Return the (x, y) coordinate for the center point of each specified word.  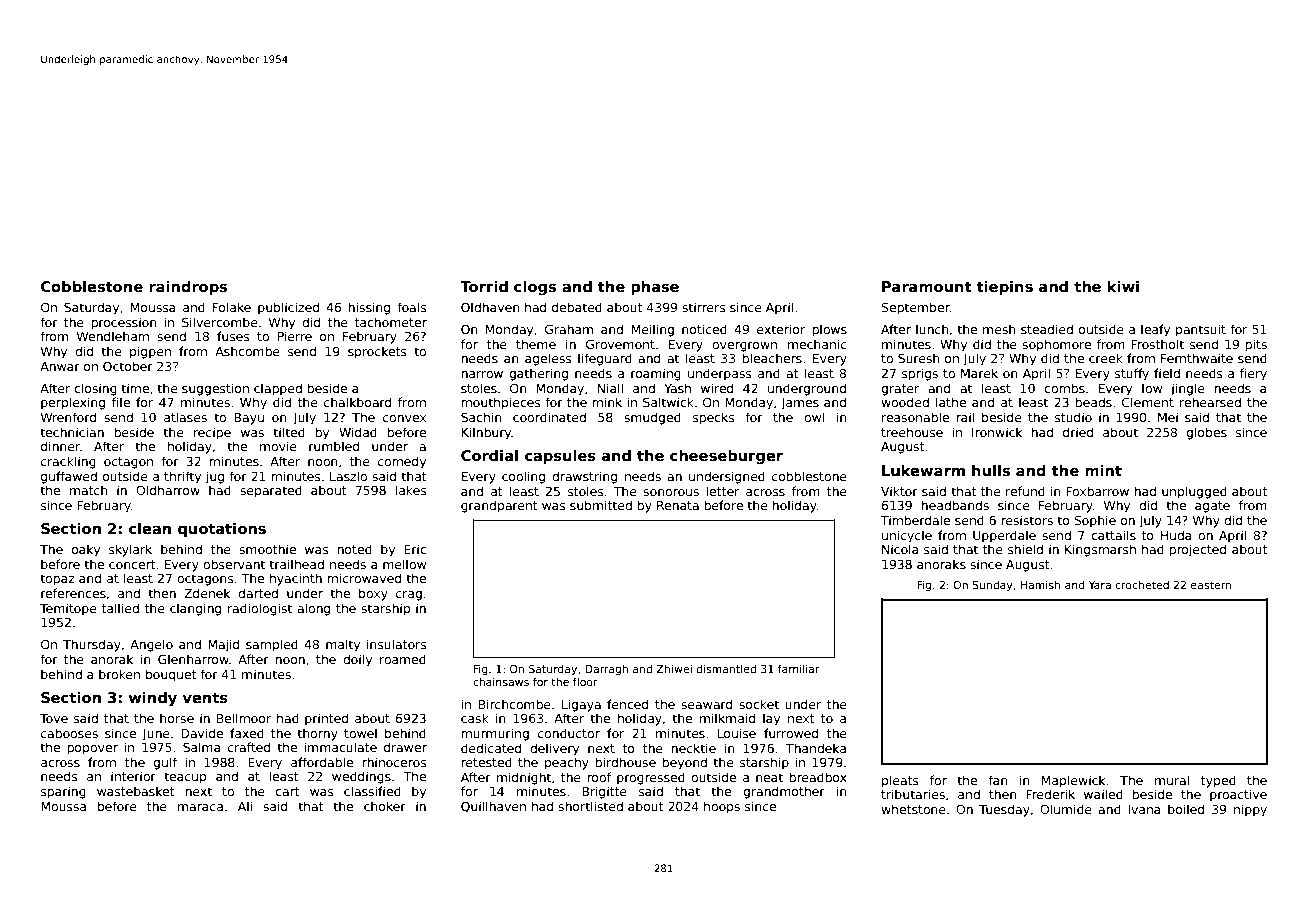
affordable (322, 762)
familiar (798, 668)
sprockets (377, 352)
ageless (548, 359)
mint (1103, 470)
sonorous (671, 492)
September (915, 308)
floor (585, 681)
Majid (223, 645)
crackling (68, 462)
